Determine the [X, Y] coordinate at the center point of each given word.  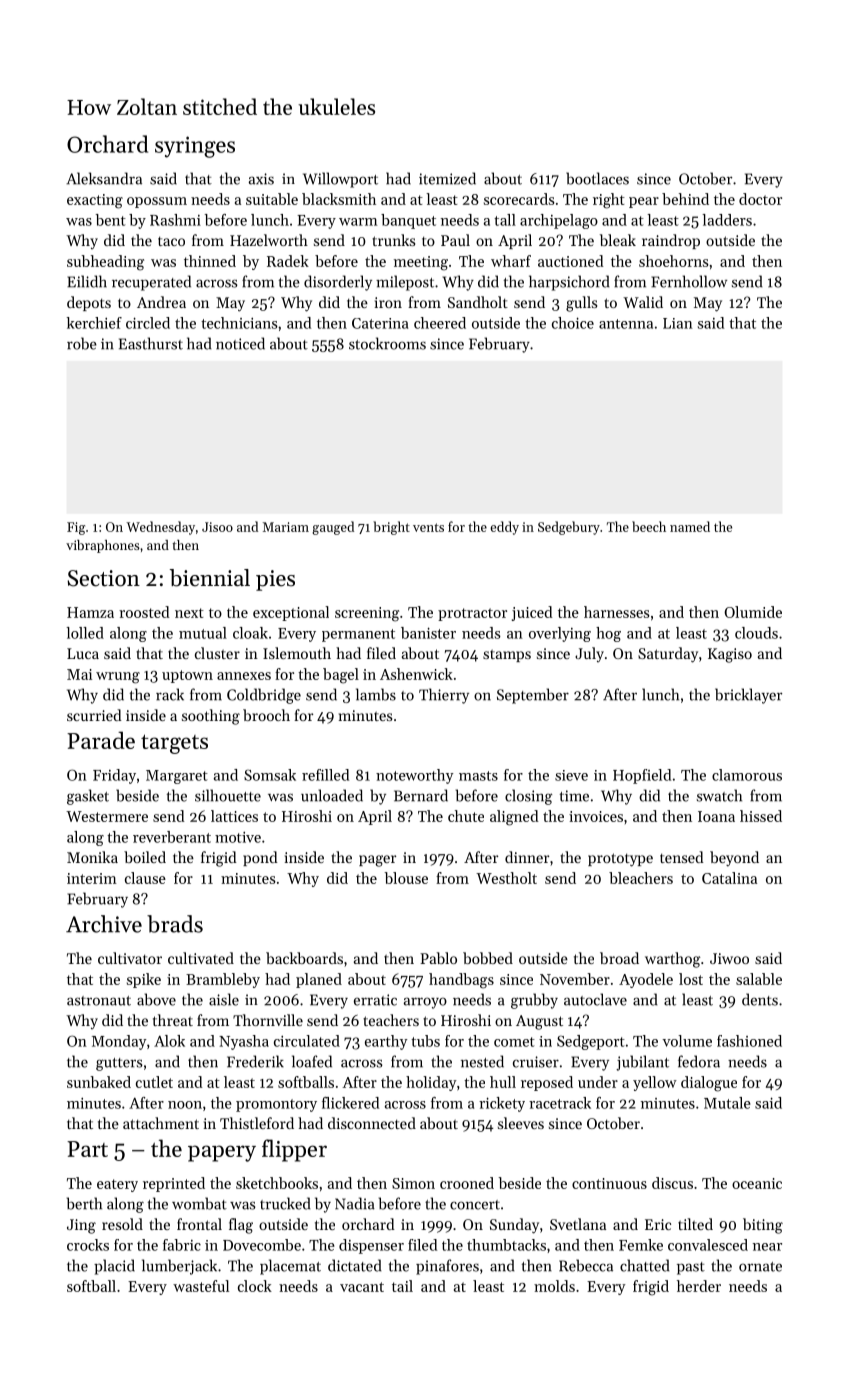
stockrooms [387, 343]
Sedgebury [569, 528]
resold [122, 1224]
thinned [210, 261]
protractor [472, 614]
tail [402, 1286]
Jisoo [217, 527]
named [690, 526]
